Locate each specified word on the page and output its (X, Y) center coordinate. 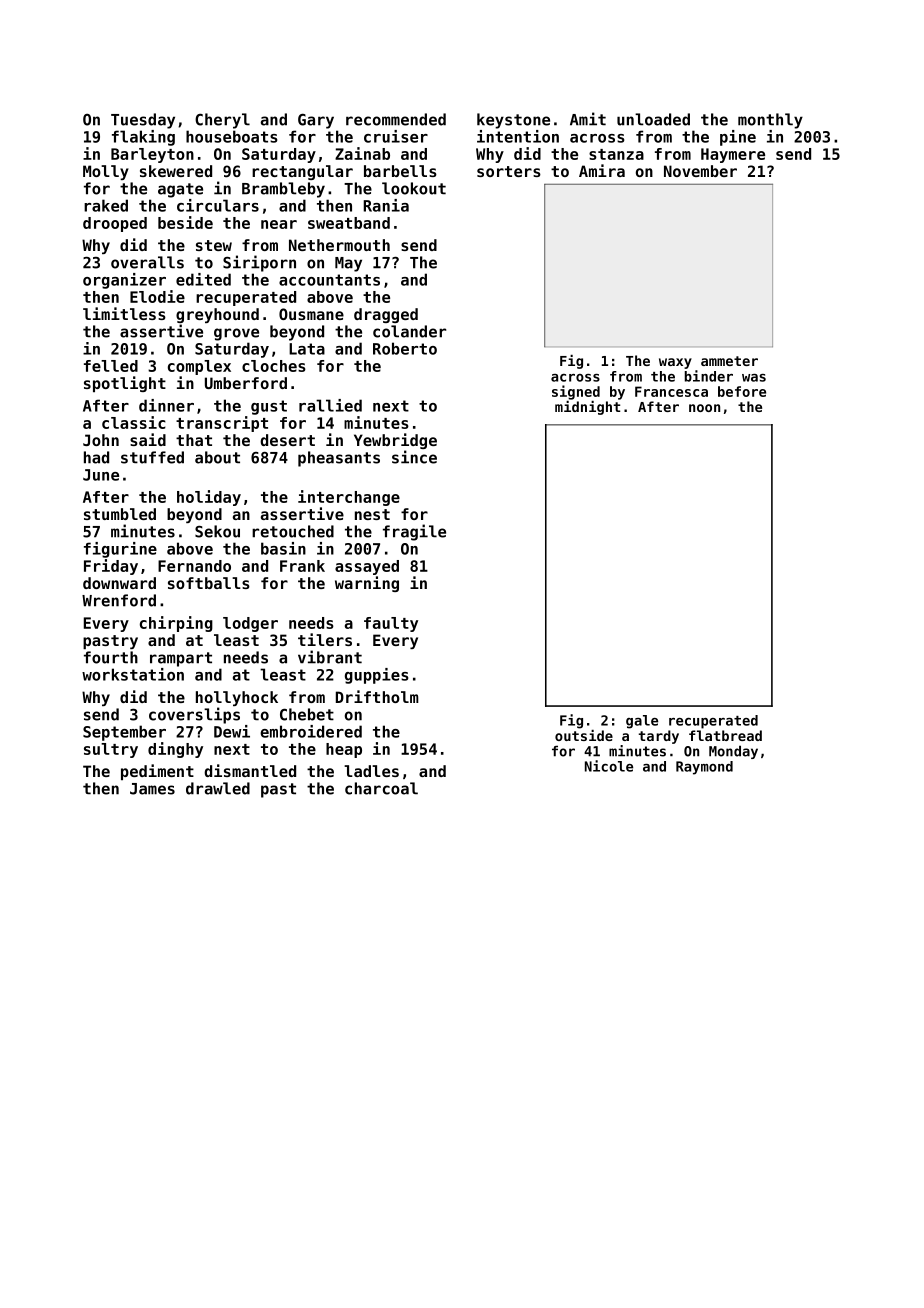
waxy (675, 363)
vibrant (330, 657)
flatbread (725, 735)
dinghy (175, 750)
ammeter (729, 361)
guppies (376, 676)
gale (642, 722)
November (700, 171)
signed (576, 392)
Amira (602, 170)
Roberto (405, 348)
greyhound (217, 315)
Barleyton (152, 155)
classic (134, 422)
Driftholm (377, 696)
